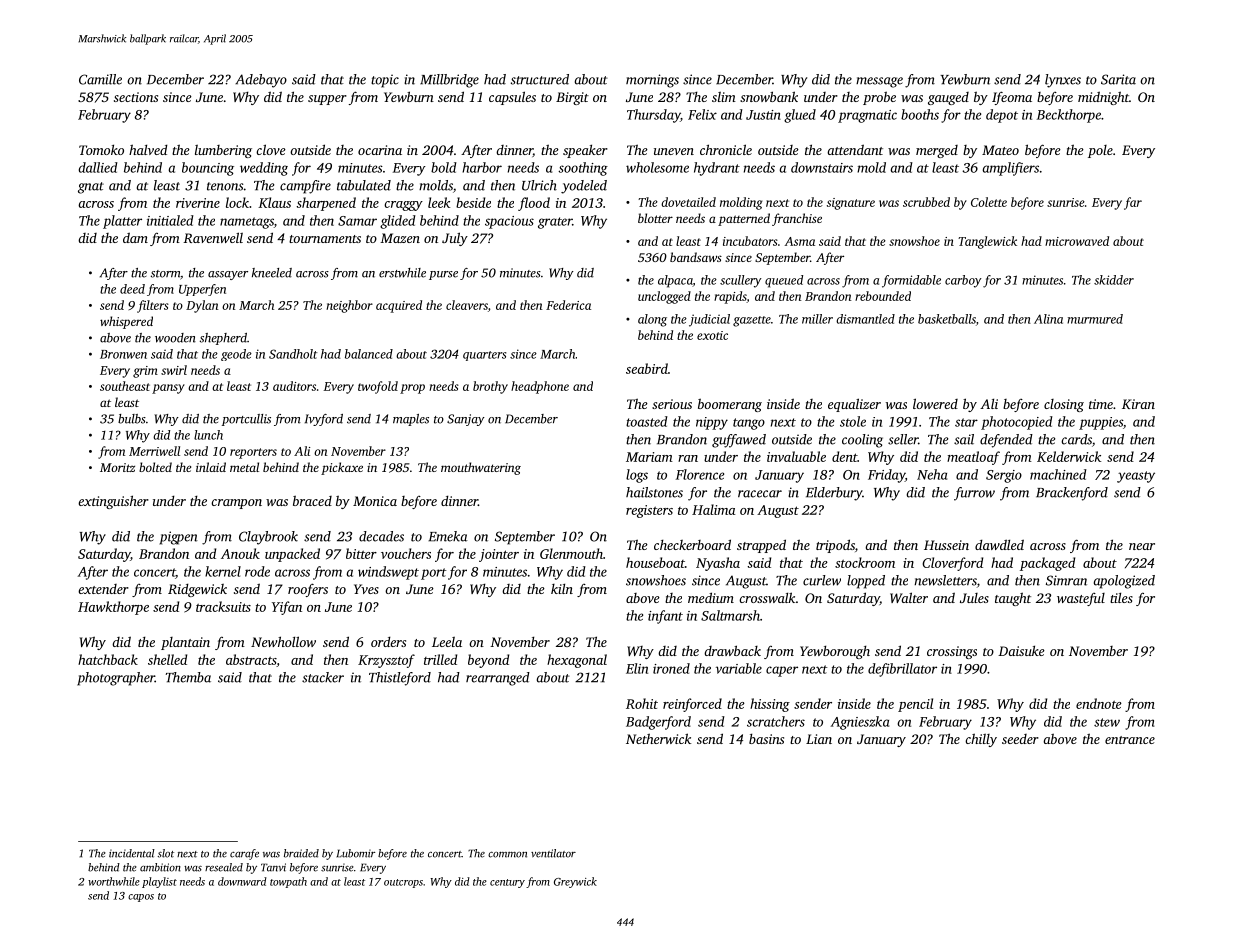  I want to click on speaker, so click(585, 151).
